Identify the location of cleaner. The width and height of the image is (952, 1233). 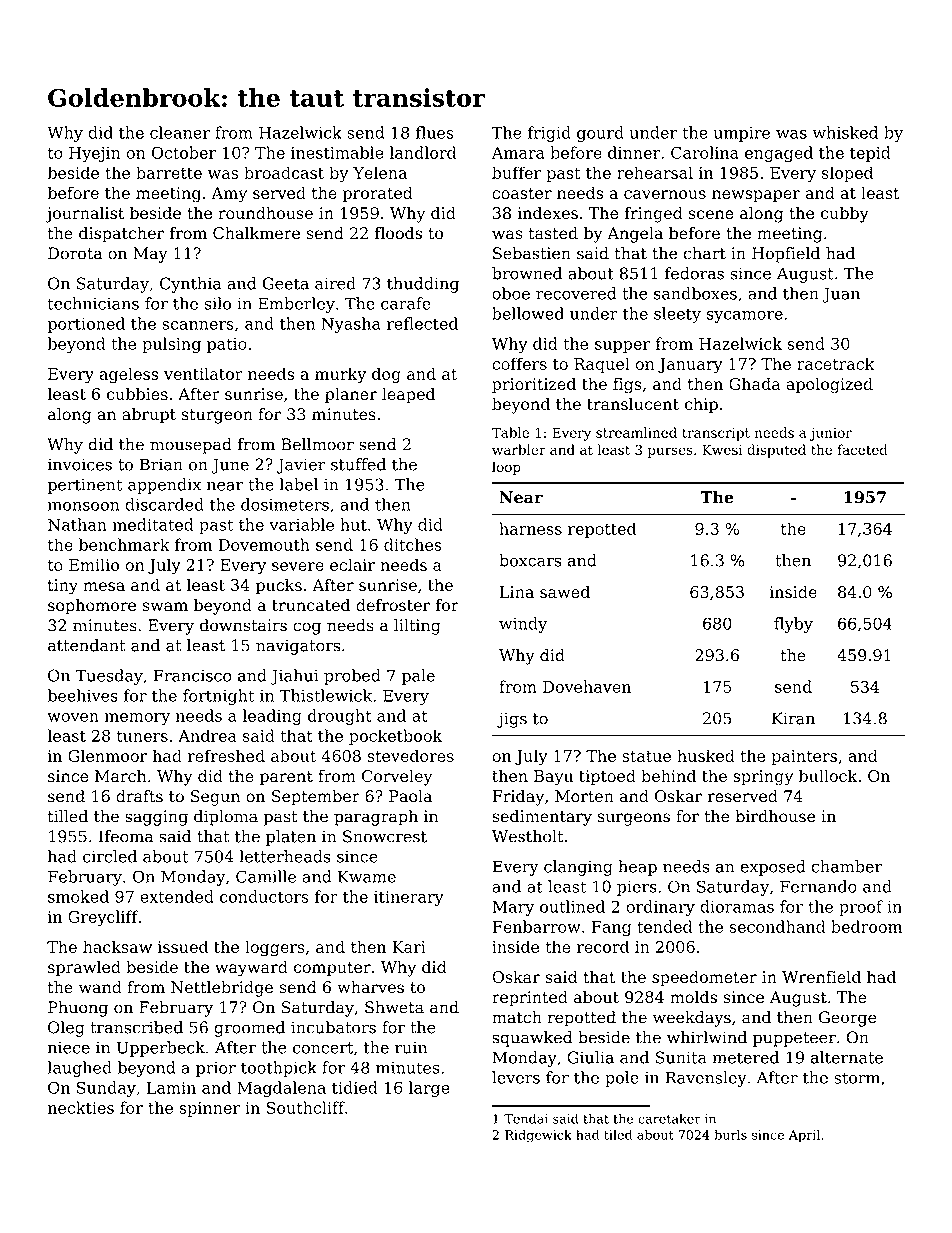
(180, 132).
